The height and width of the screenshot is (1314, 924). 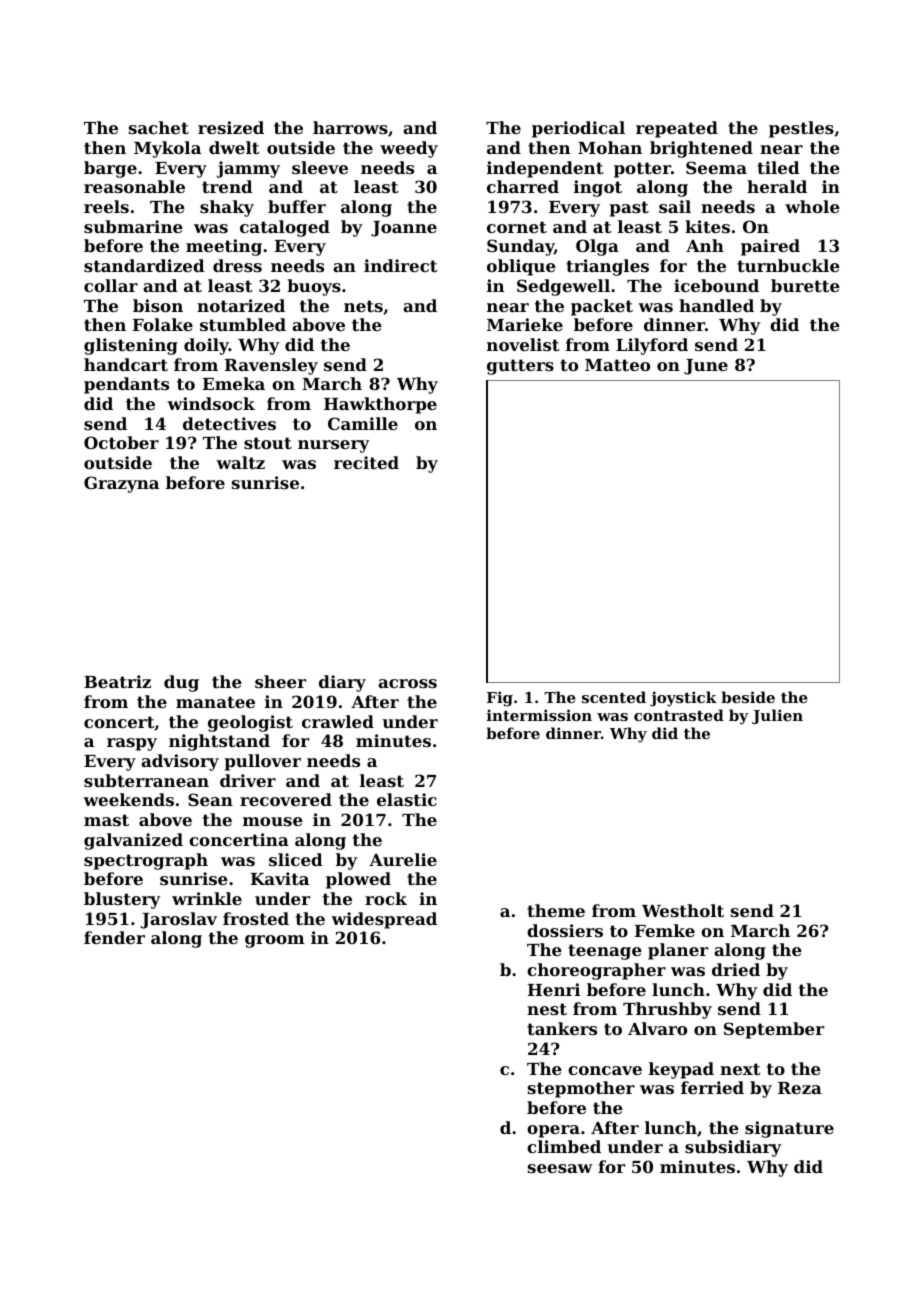 I want to click on scented, so click(x=614, y=697).
